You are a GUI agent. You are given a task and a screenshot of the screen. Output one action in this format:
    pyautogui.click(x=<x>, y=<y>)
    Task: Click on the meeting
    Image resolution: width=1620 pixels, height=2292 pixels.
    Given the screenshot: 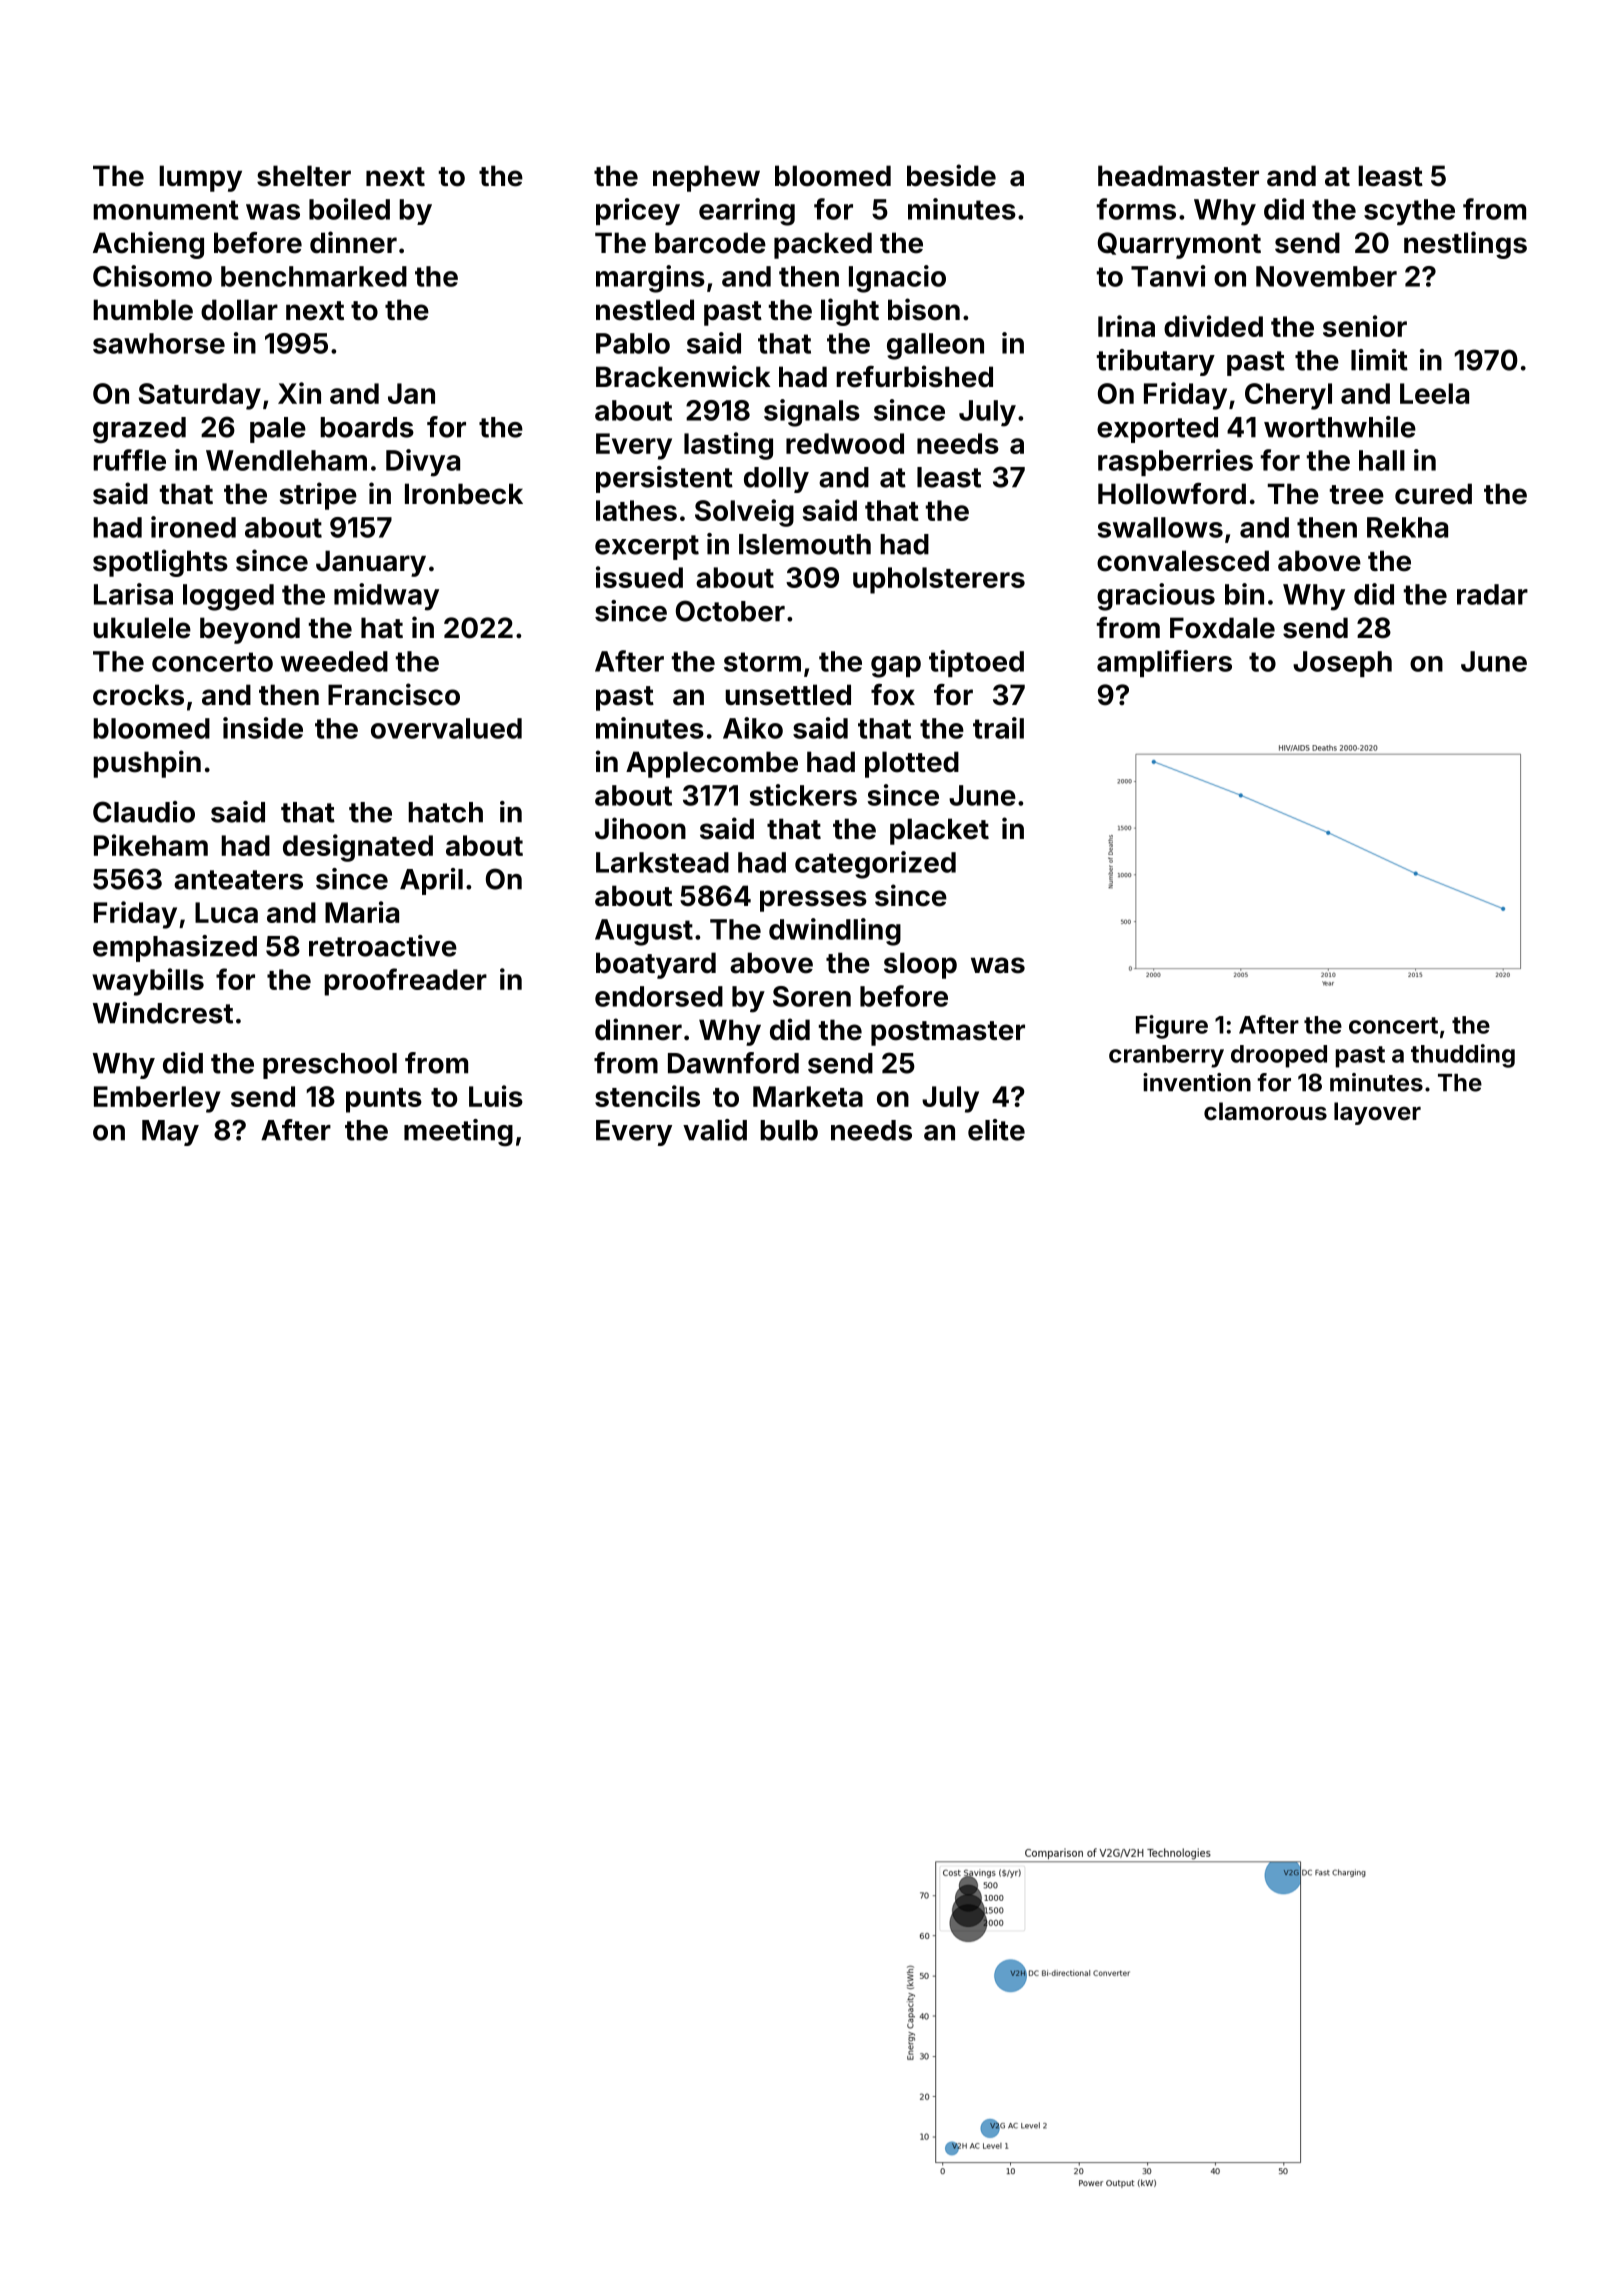 What is the action you would take?
    pyautogui.click(x=458, y=1133)
